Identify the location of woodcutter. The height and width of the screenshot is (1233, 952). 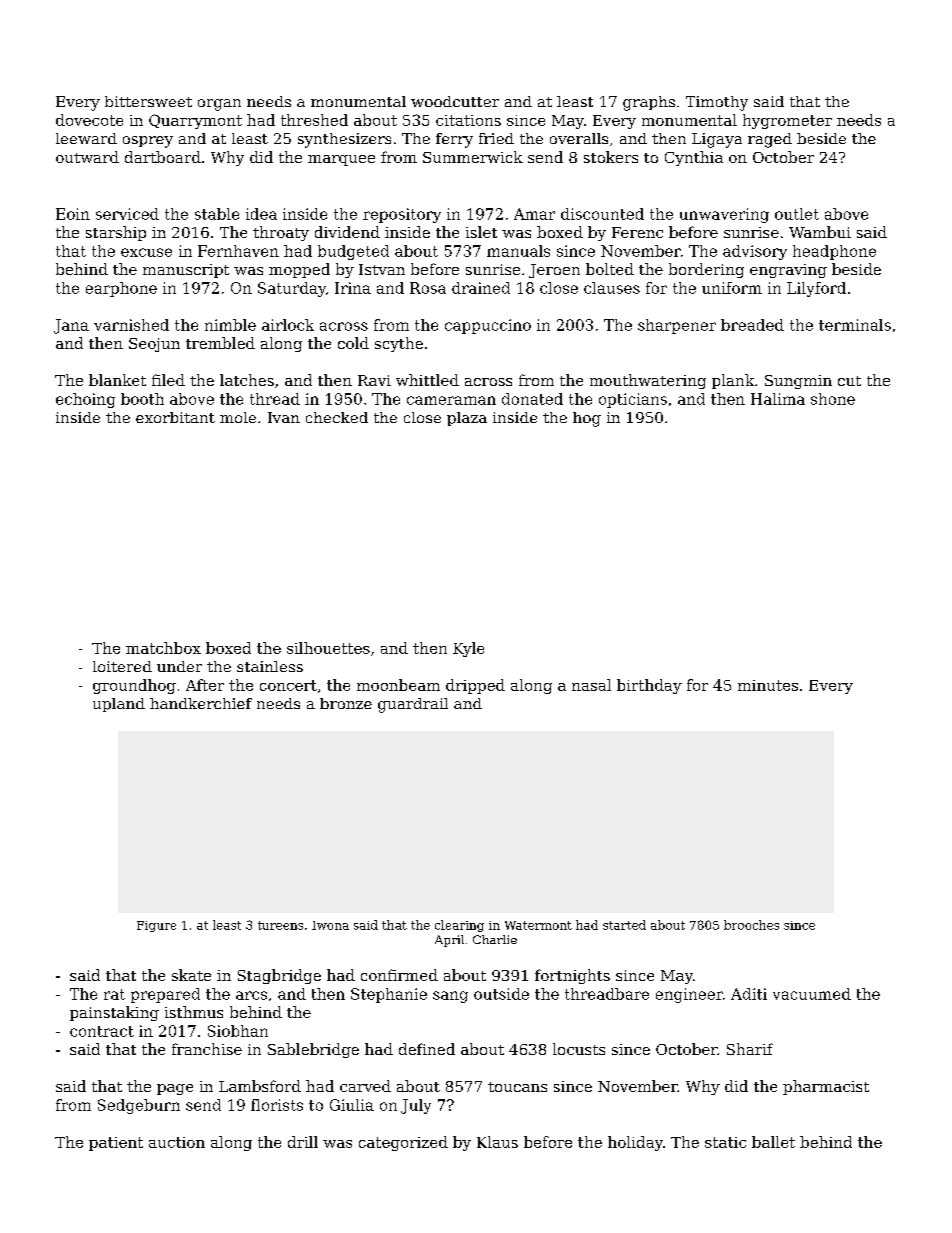
(455, 101).
